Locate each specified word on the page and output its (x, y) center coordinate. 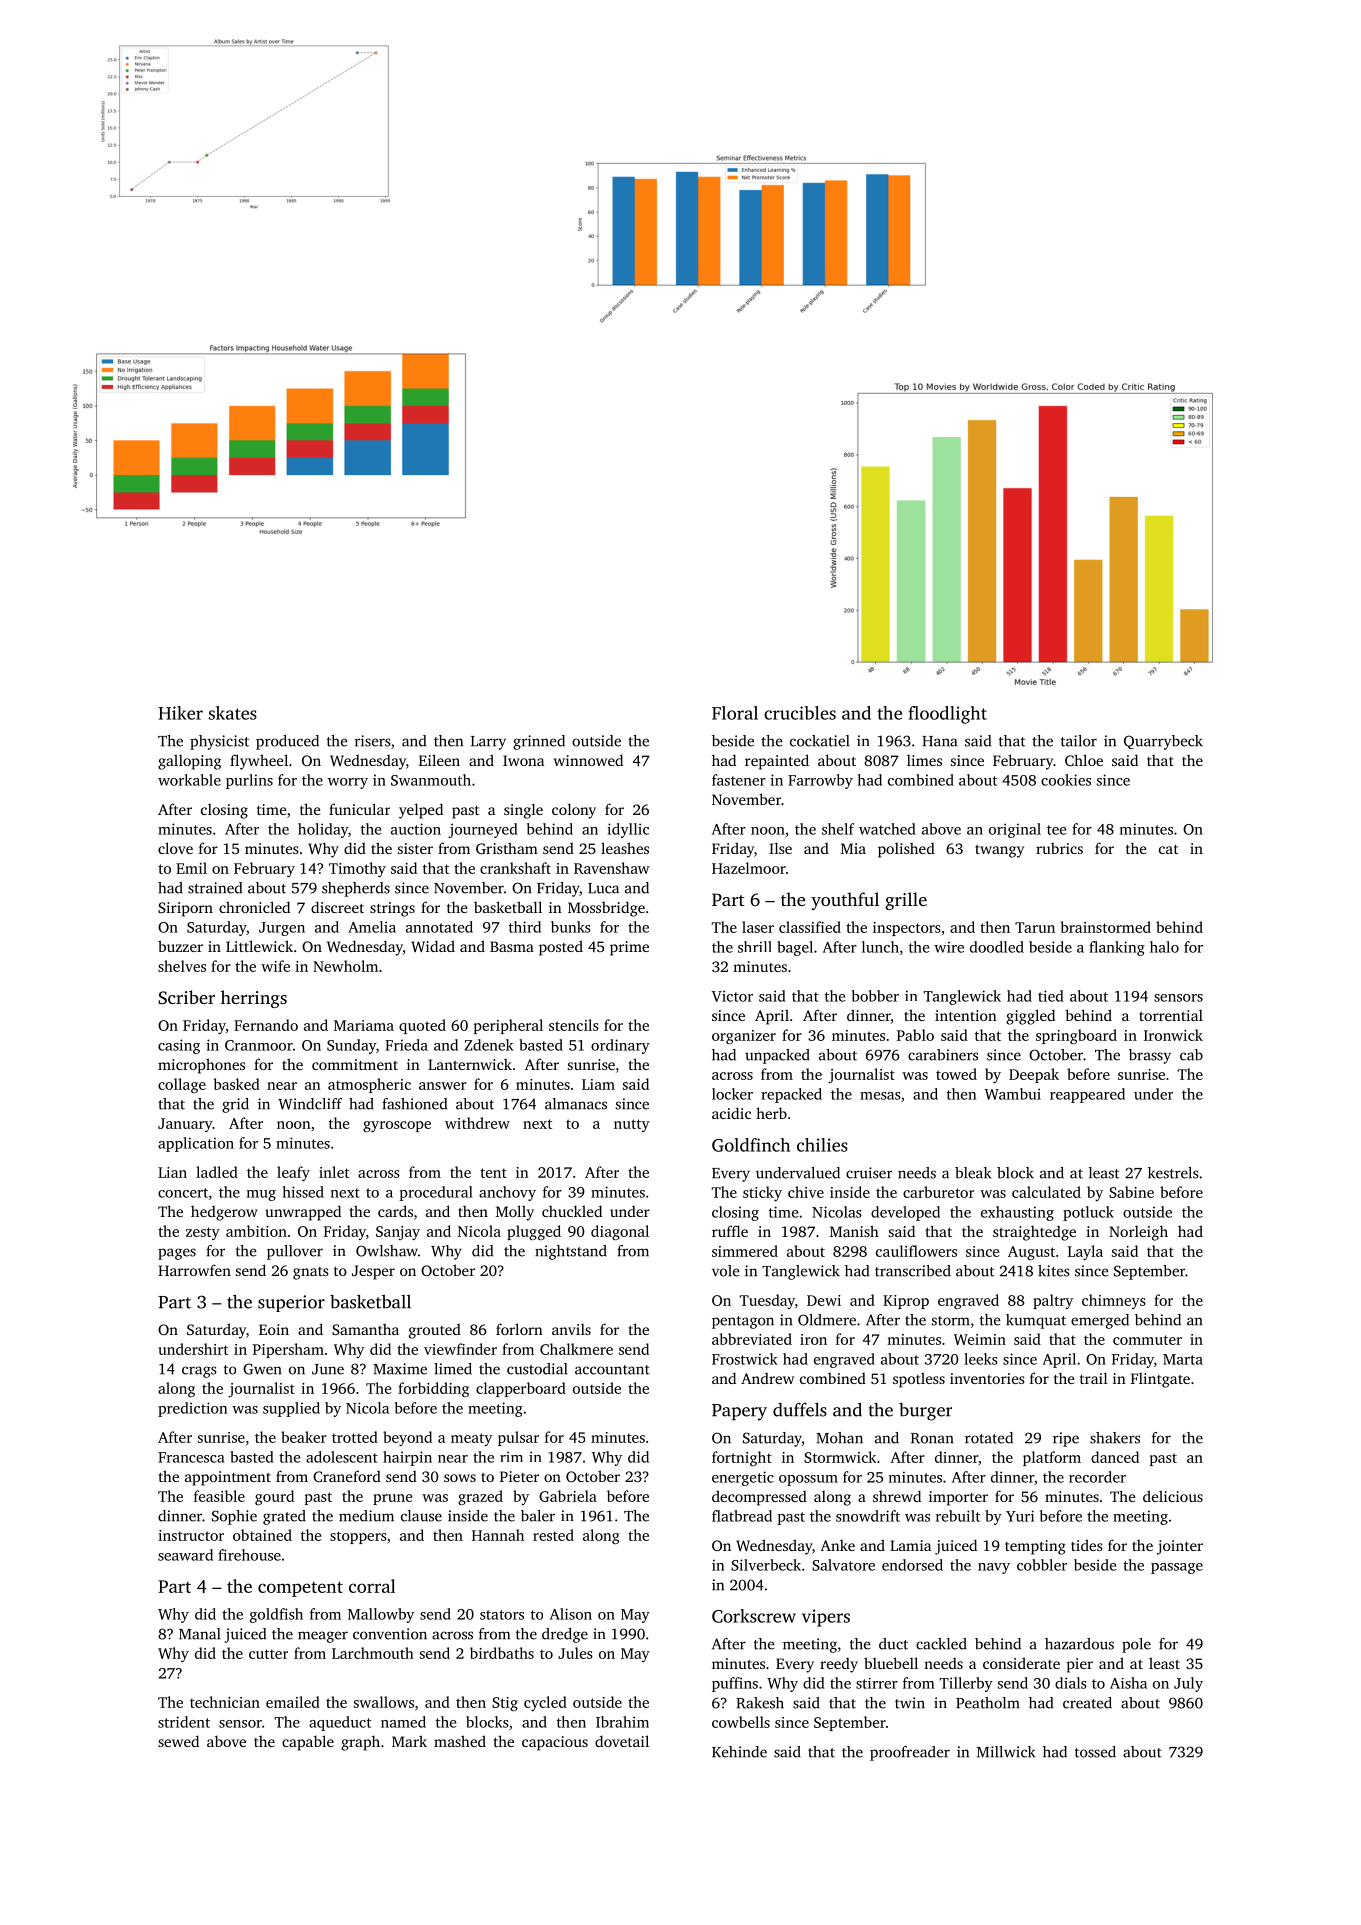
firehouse (249, 1555)
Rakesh (760, 1703)
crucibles (800, 713)
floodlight (948, 715)
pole (1136, 1645)
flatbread (742, 1516)
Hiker (180, 713)
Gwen (262, 1369)
